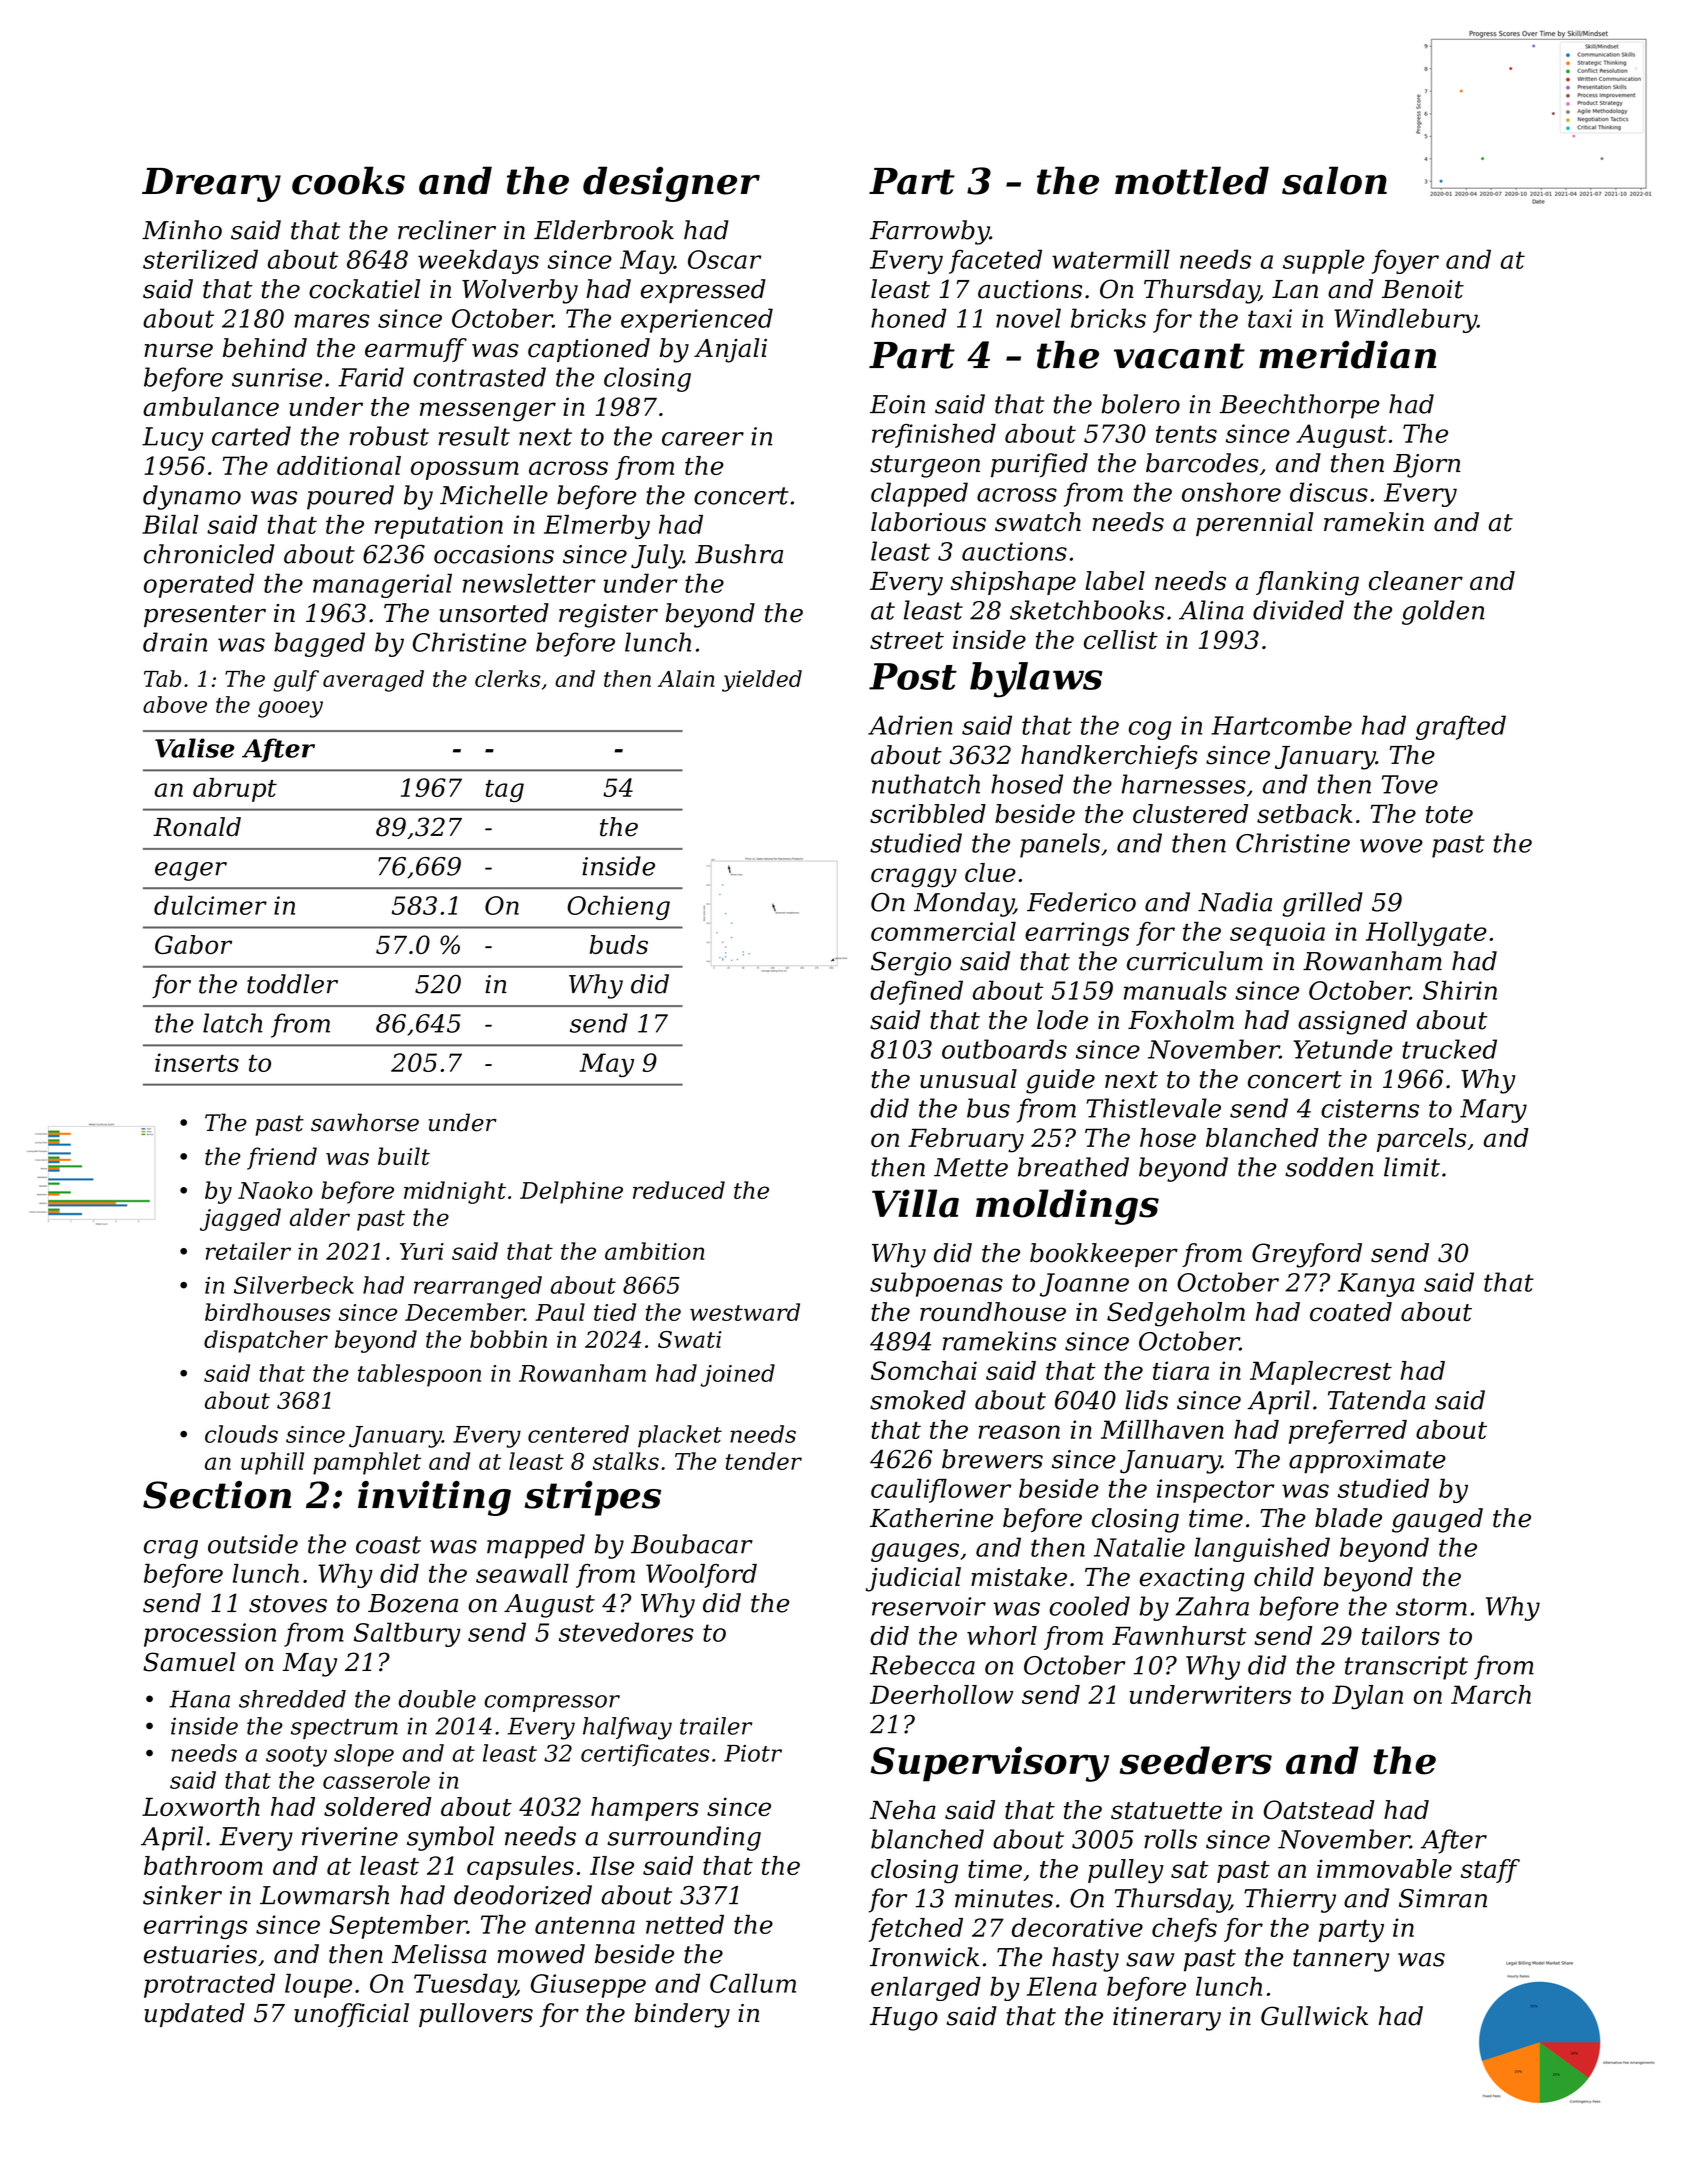  I want to click on toddler, so click(292, 984).
